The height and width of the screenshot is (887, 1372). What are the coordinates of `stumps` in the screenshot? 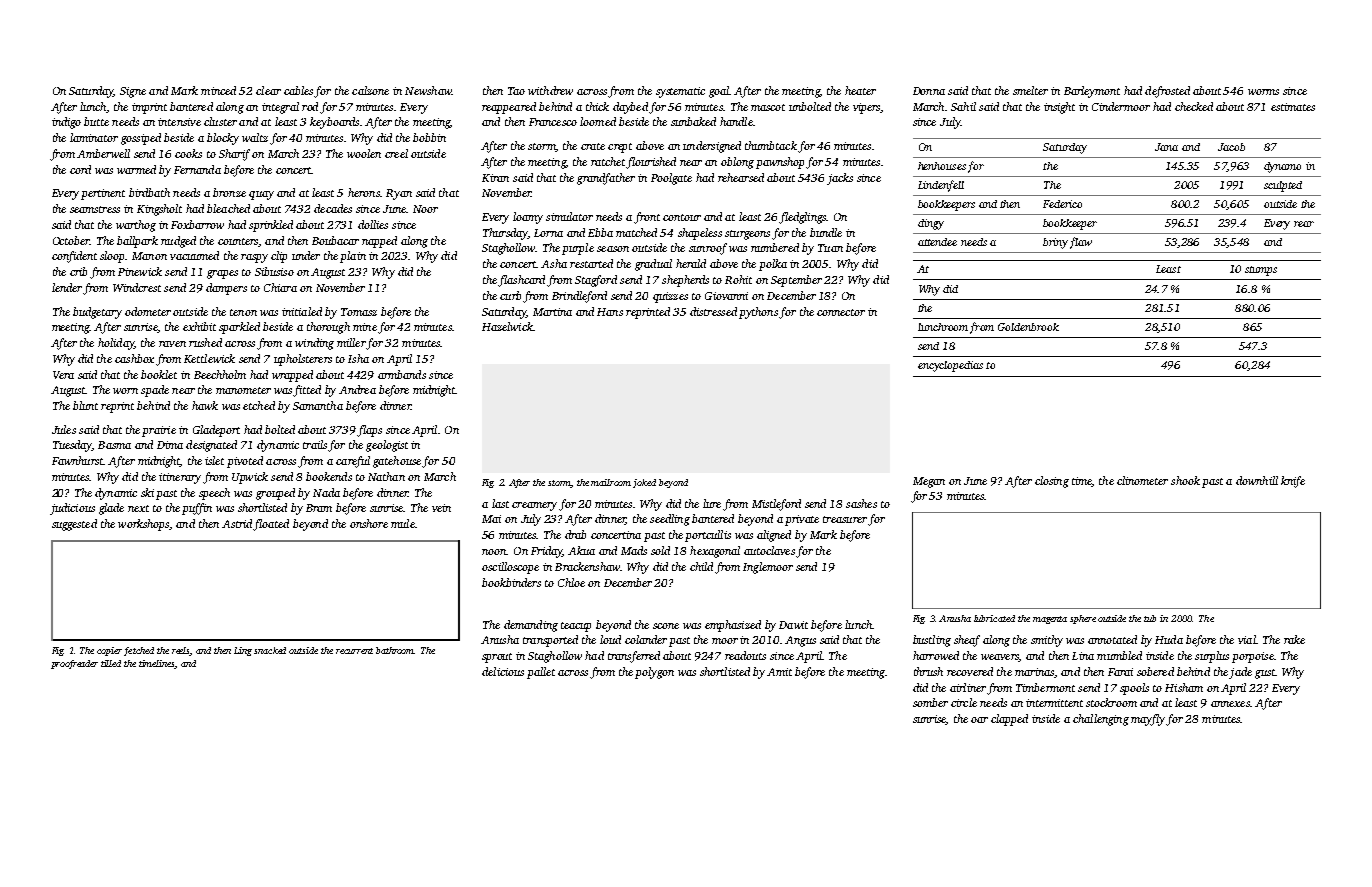 It's located at (1261, 271).
